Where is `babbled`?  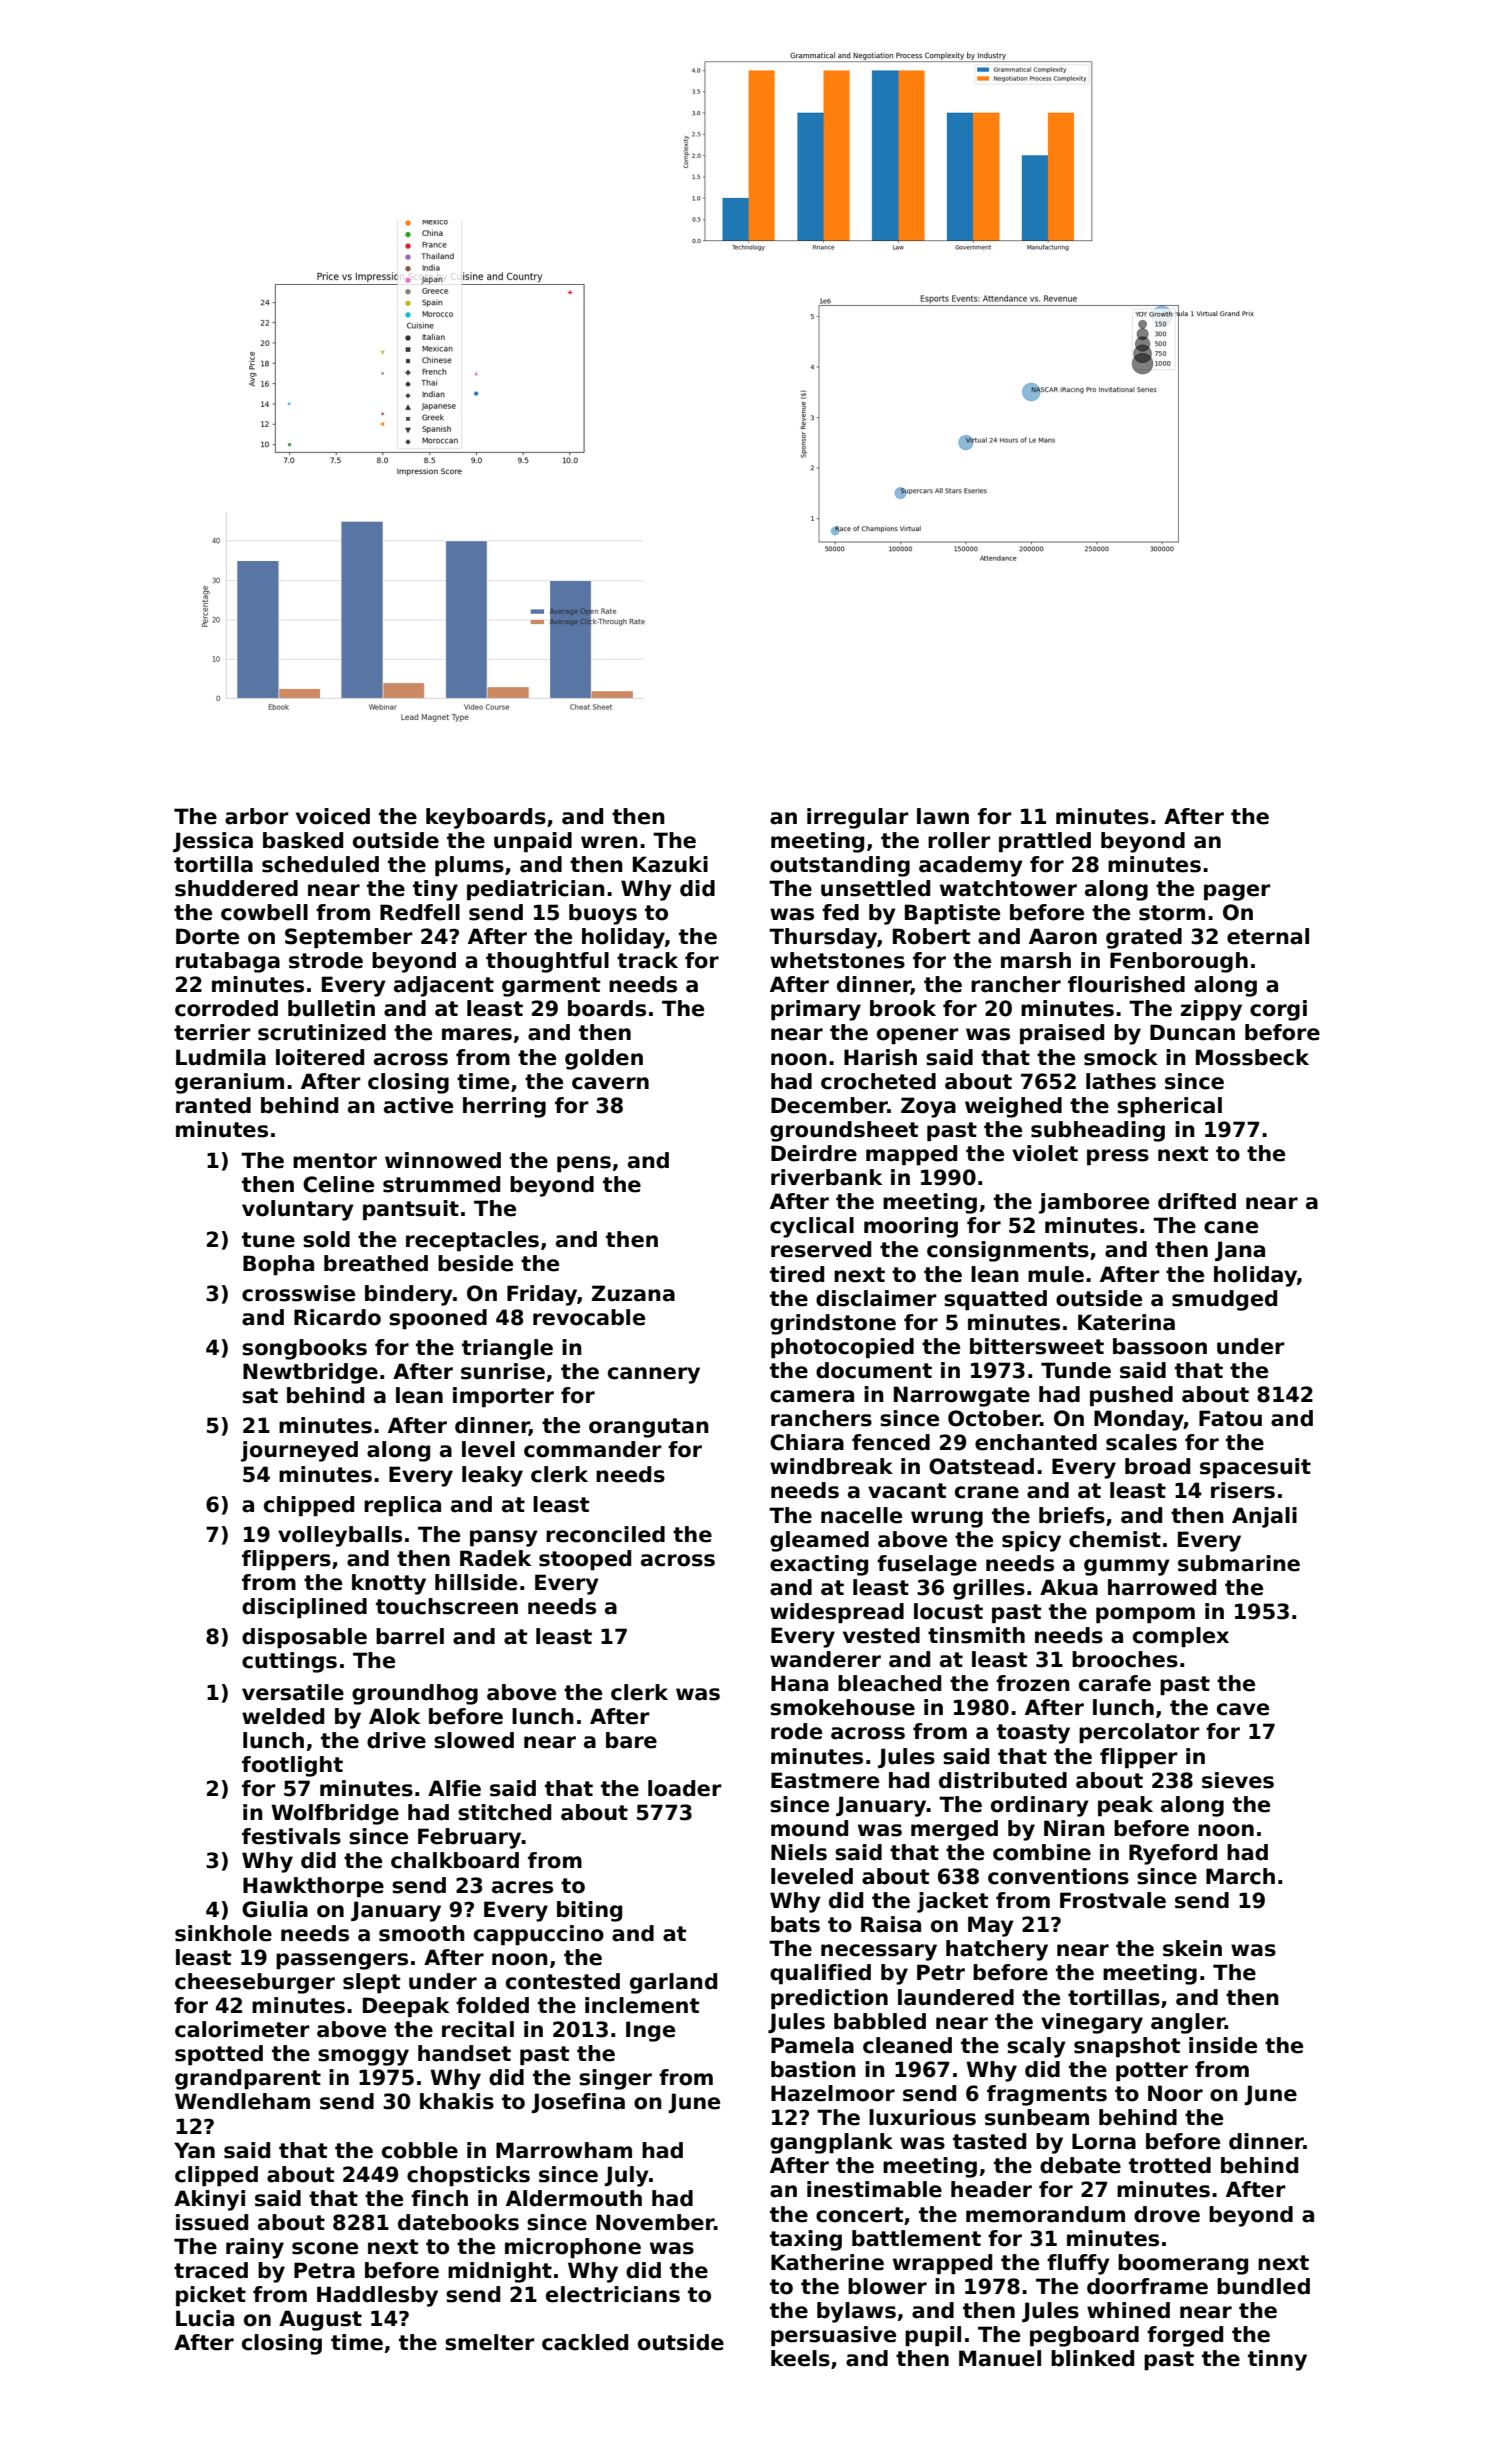
babbled is located at coordinates (880, 2021).
